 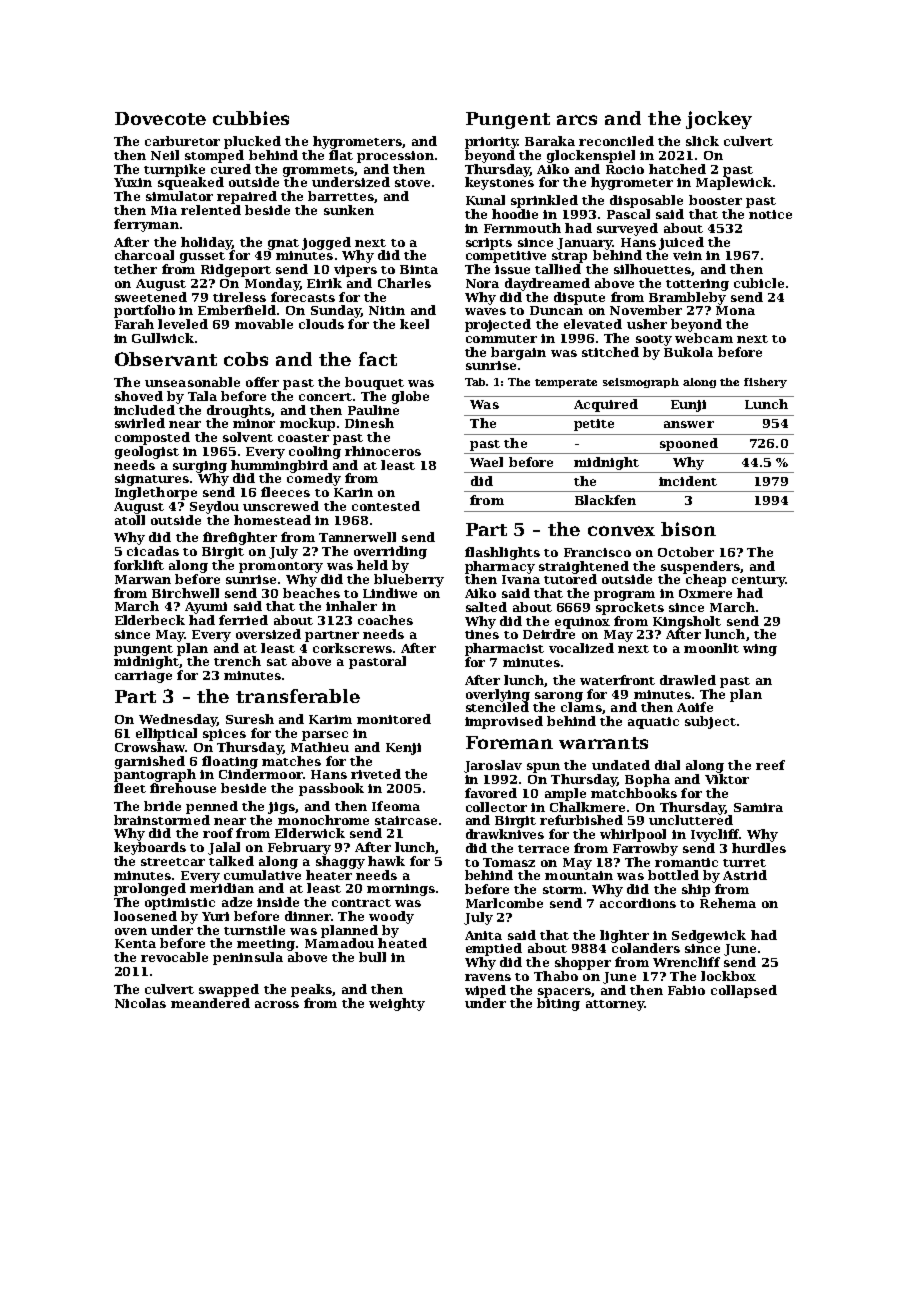 I want to click on temperate, so click(x=566, y=383).
